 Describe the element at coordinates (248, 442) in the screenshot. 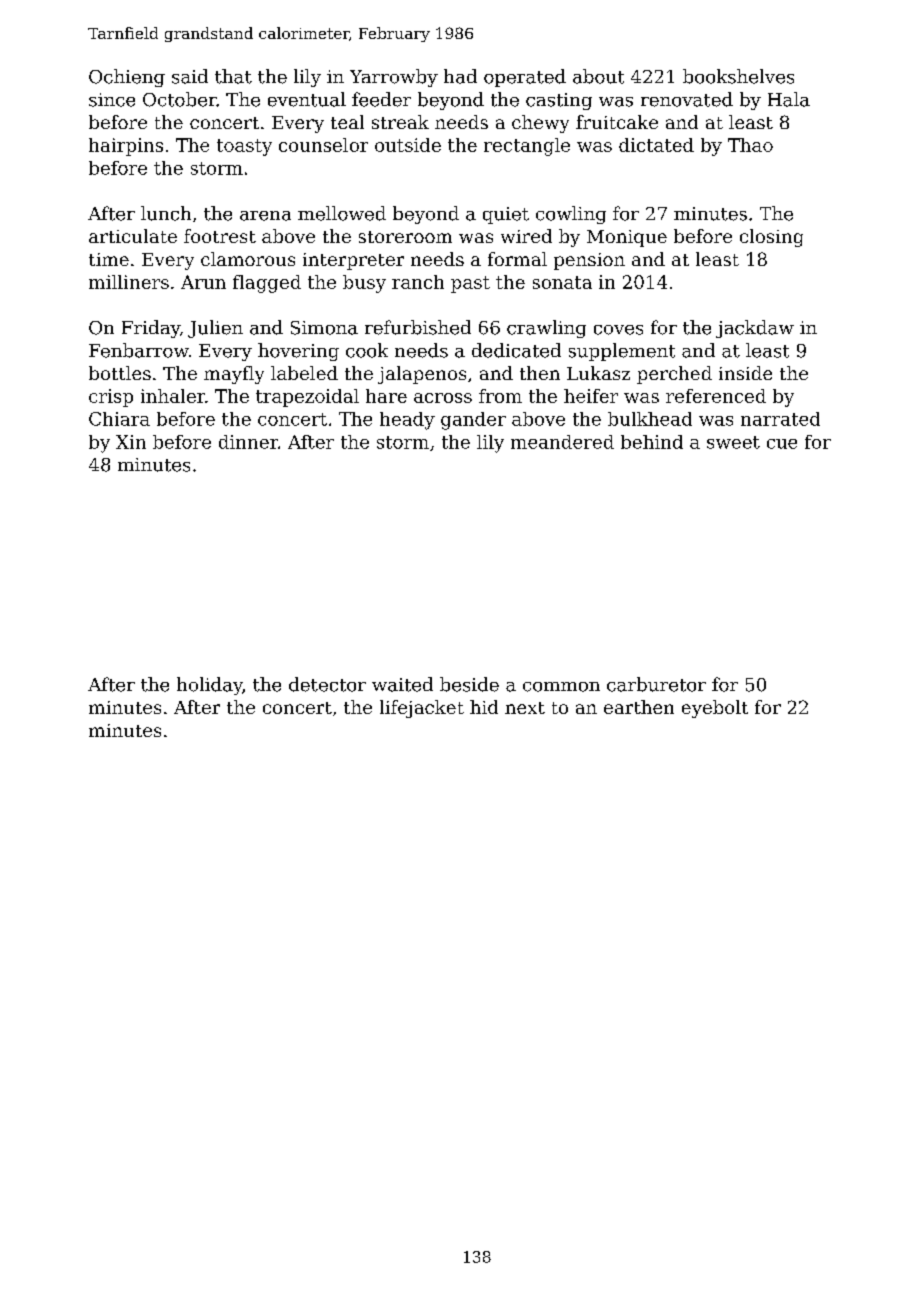

I see `dinner` at that location.
